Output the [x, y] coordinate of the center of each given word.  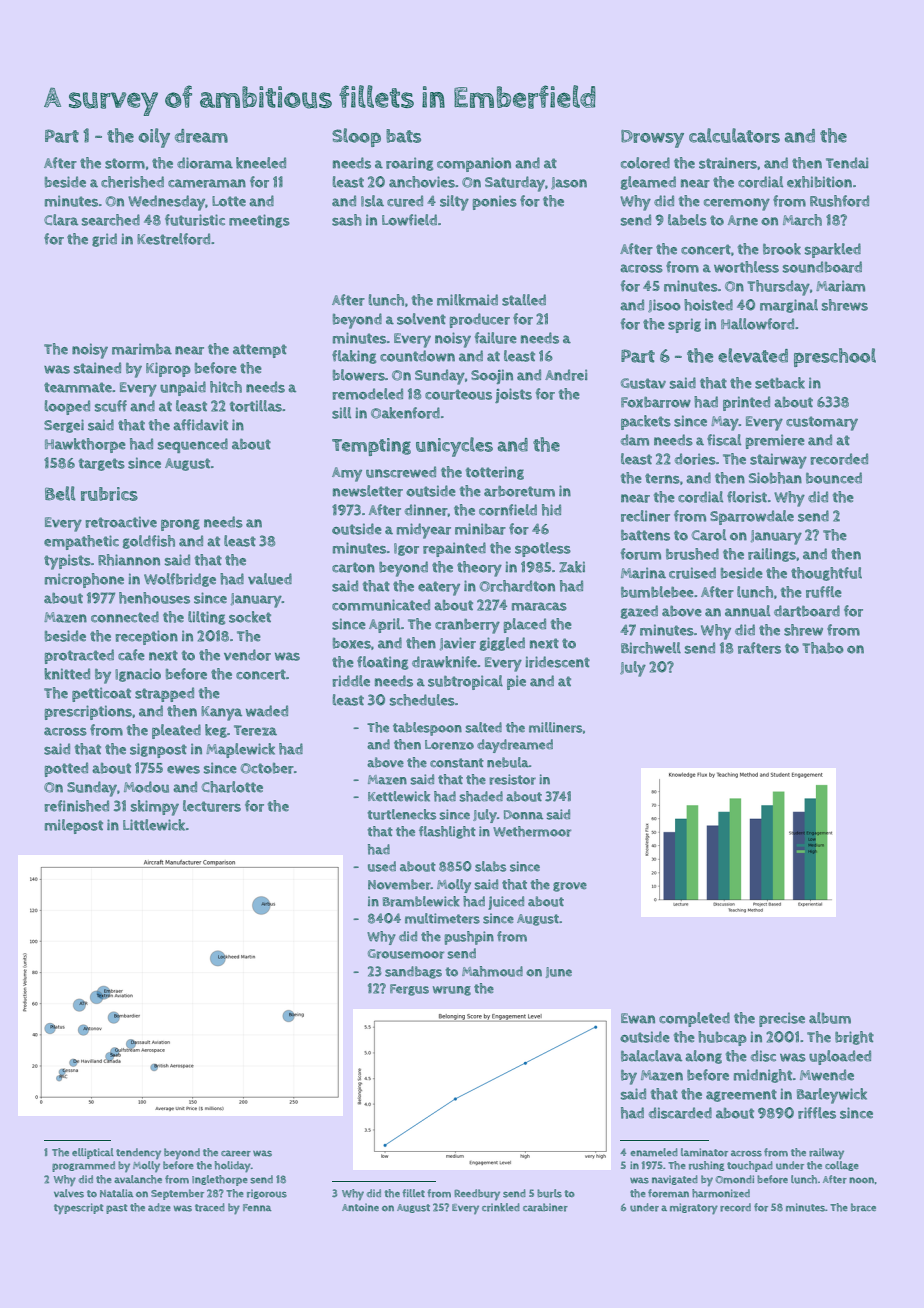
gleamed [648, 183]
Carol [709, 535]
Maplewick [240, 750]
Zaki [572, 567]
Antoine [360, 1207]
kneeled [261, 163]
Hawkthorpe [85, 445]
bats [403, 136]
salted [483, 727]
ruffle [824, 592]
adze [159, 1207]
